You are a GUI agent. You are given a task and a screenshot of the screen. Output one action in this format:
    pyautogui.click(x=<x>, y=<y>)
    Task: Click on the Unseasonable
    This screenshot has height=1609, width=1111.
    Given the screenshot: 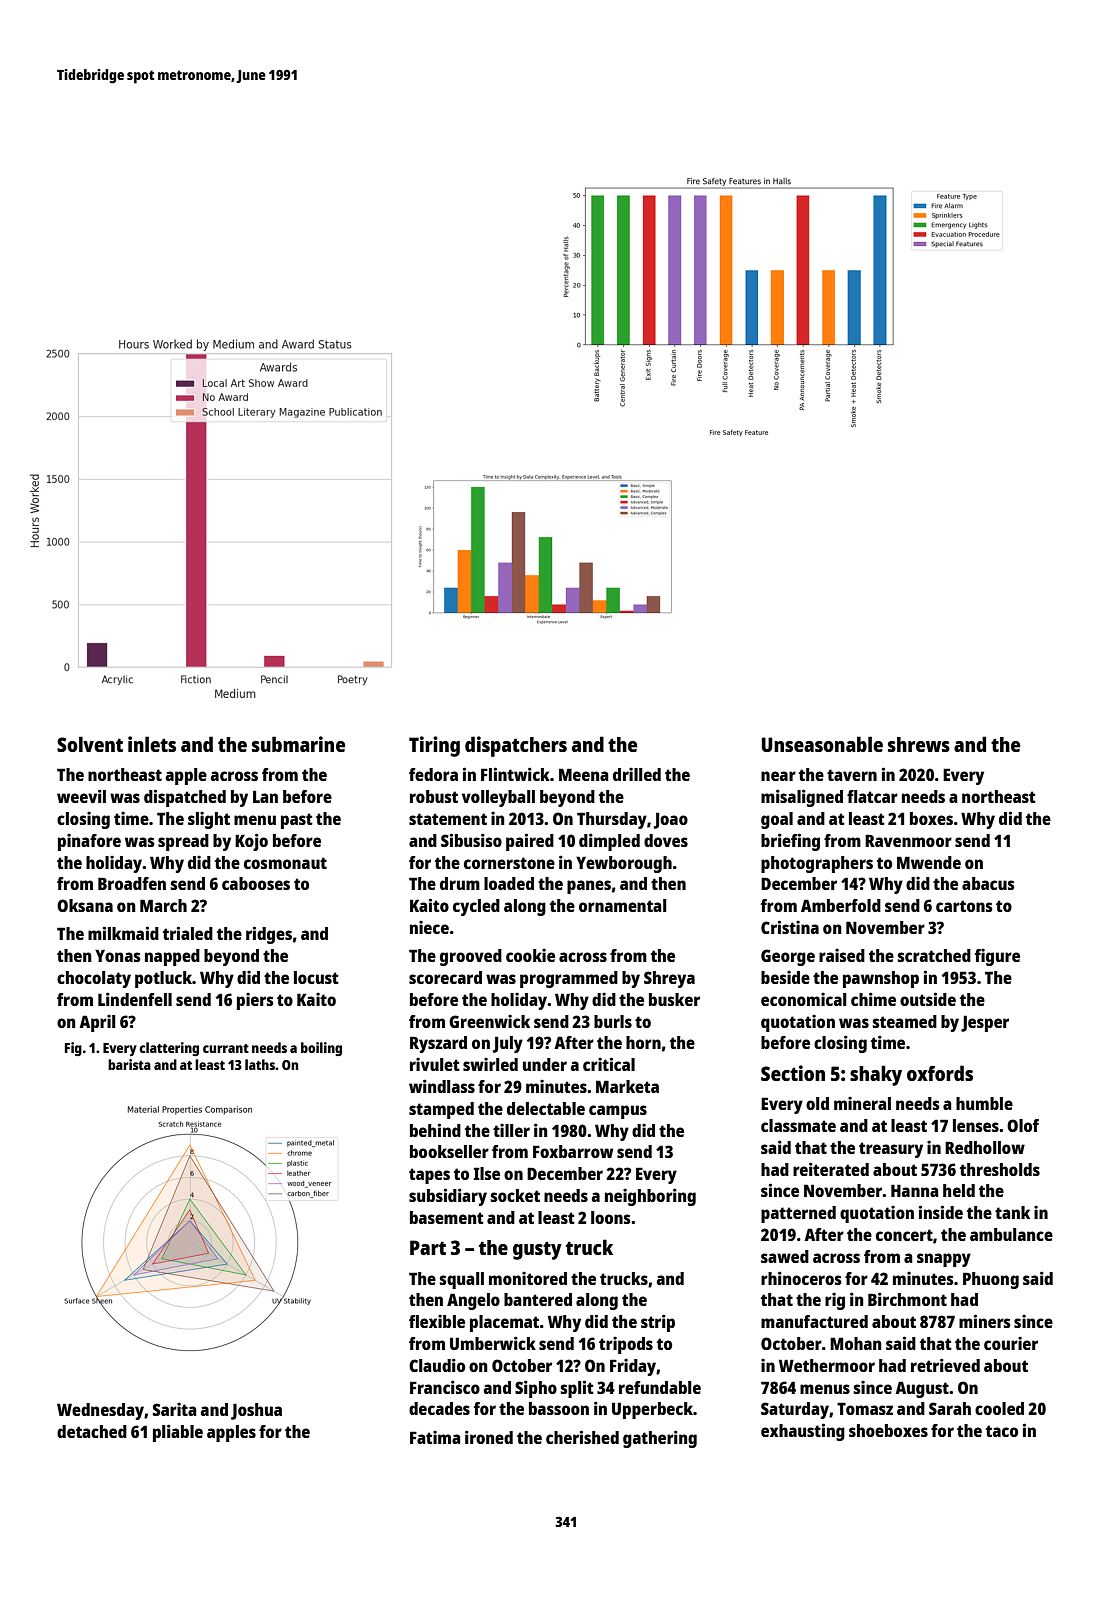 What is the action you would take?
    pyautogui.click(x=822, y=744)
